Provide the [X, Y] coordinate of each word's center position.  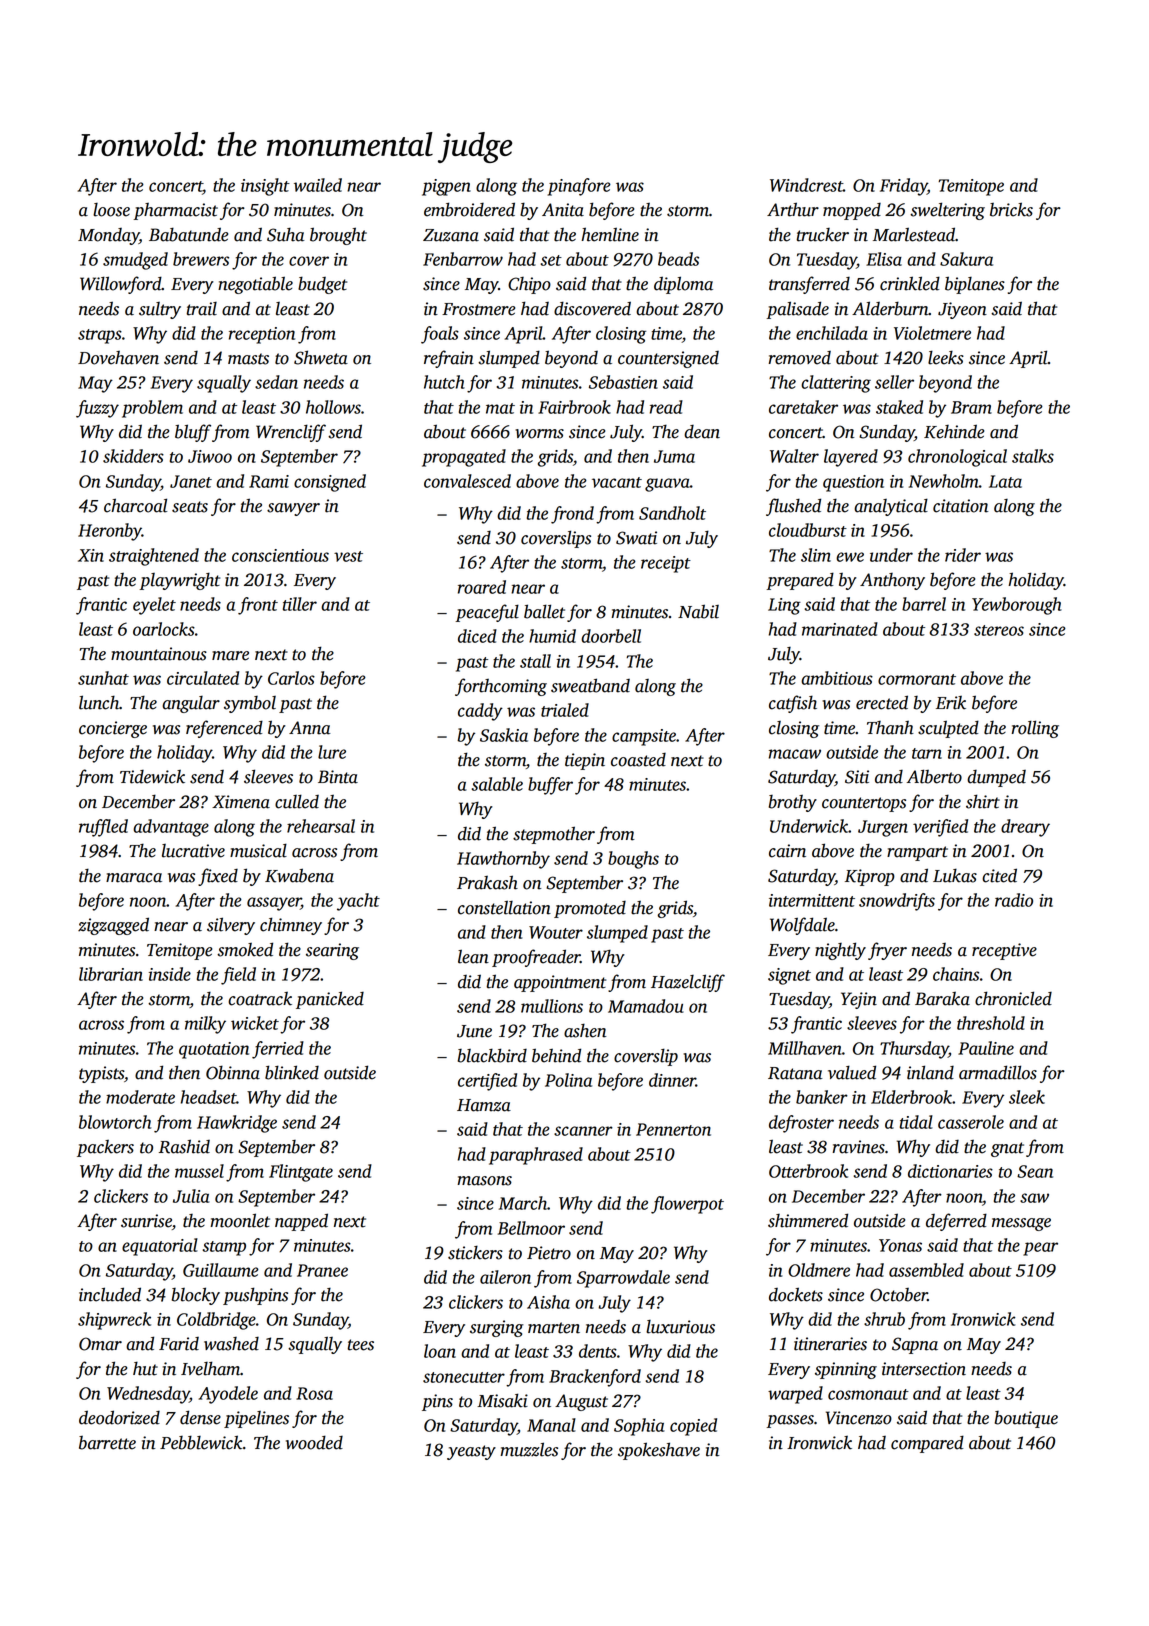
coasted [638, 760]
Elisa [884, 259]
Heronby [110, 532]
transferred [809, 285]
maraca [134, 878]
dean [702, 432]
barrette [107, 1443]
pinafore [579, 187]
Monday [108, 236]
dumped [996, 778]
